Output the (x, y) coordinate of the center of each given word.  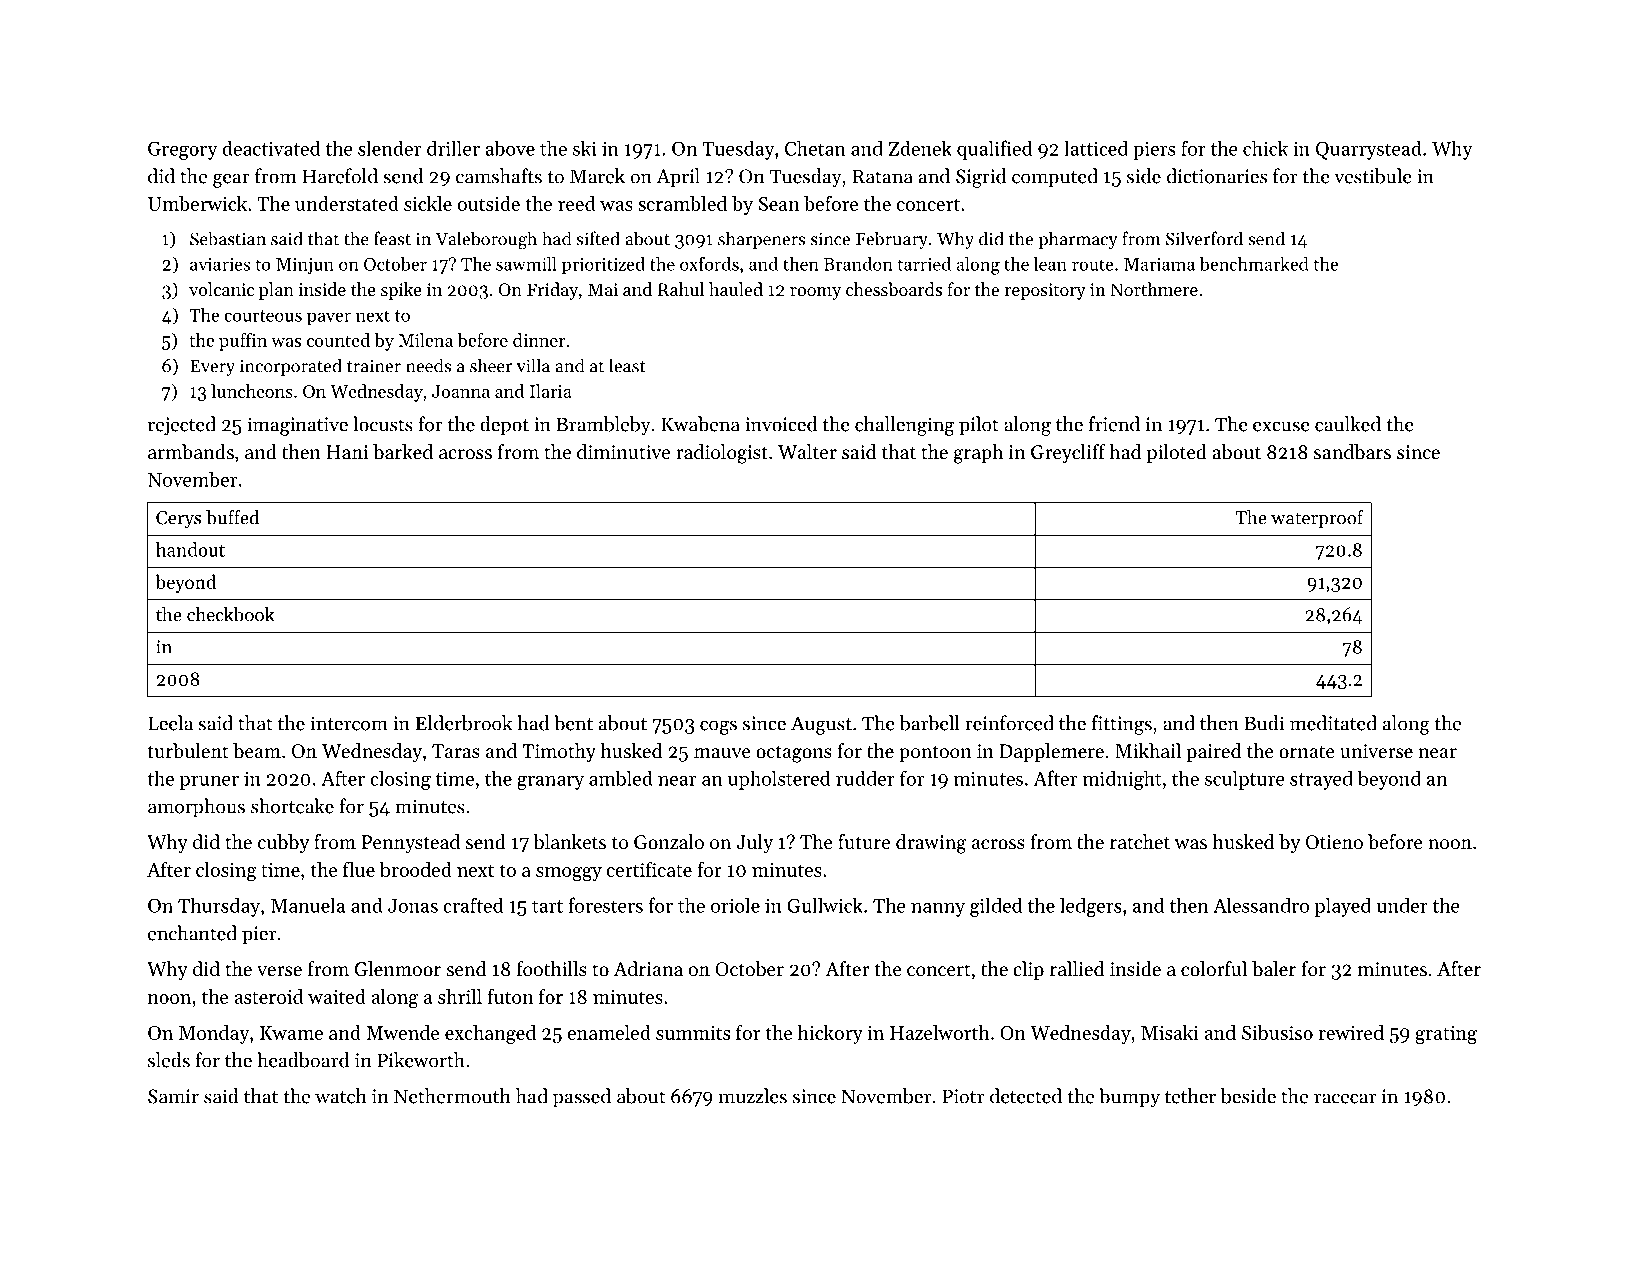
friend (1114, 424)
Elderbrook (464, 723)
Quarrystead (1369, 150)
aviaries (220, 264)
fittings (1122, 725)
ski (585, 148)
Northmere (1154, 289)
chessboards (894, 289)
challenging (904, 426)
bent (573, 723)
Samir (173, 1096)
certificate (649, 869)
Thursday (219, 907)
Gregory (183, 150)
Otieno (1334, 842)
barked (403, 452)
